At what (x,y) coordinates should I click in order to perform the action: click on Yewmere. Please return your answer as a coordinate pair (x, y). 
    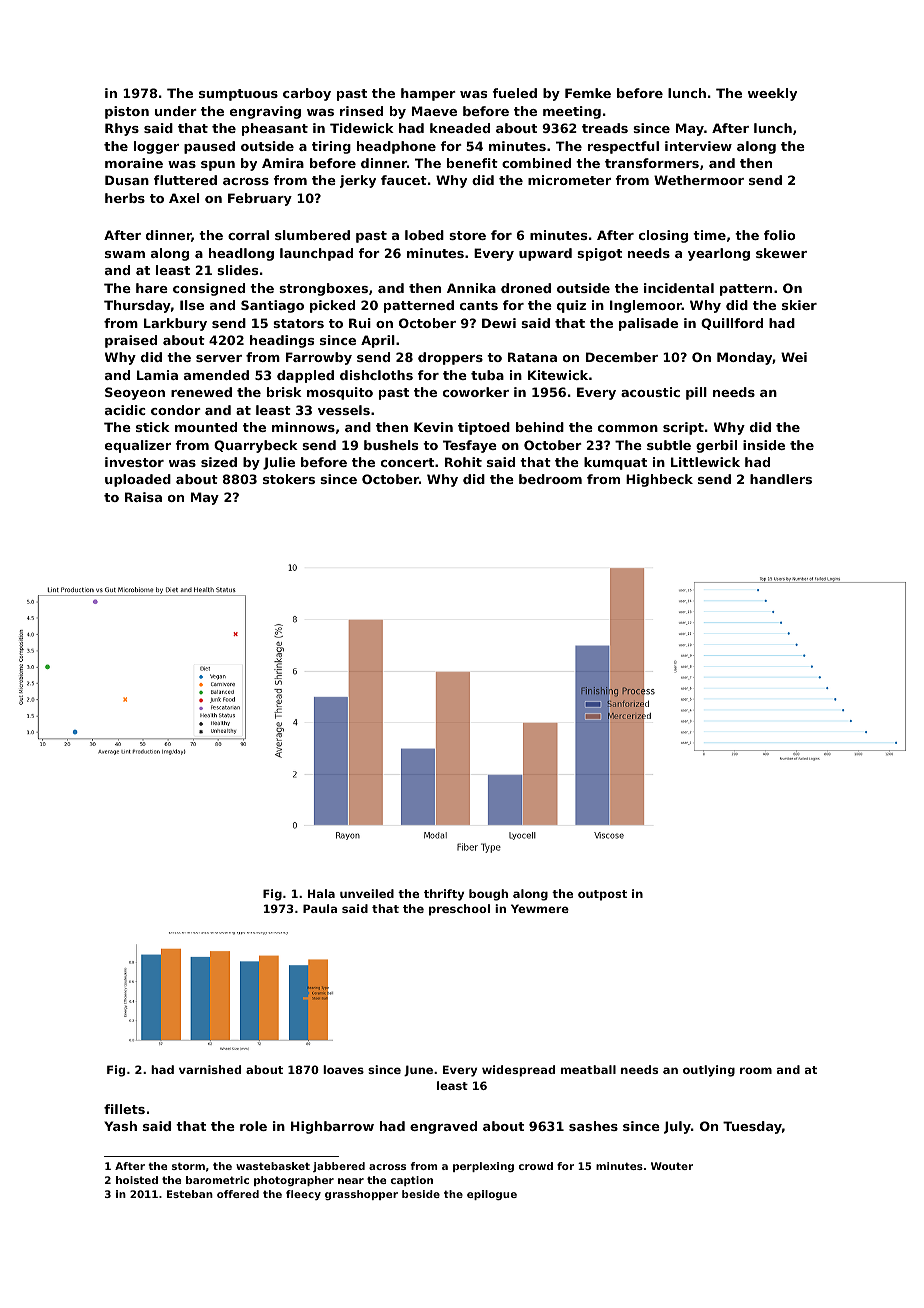
    Looking at the image, I should click on (540, 908).
